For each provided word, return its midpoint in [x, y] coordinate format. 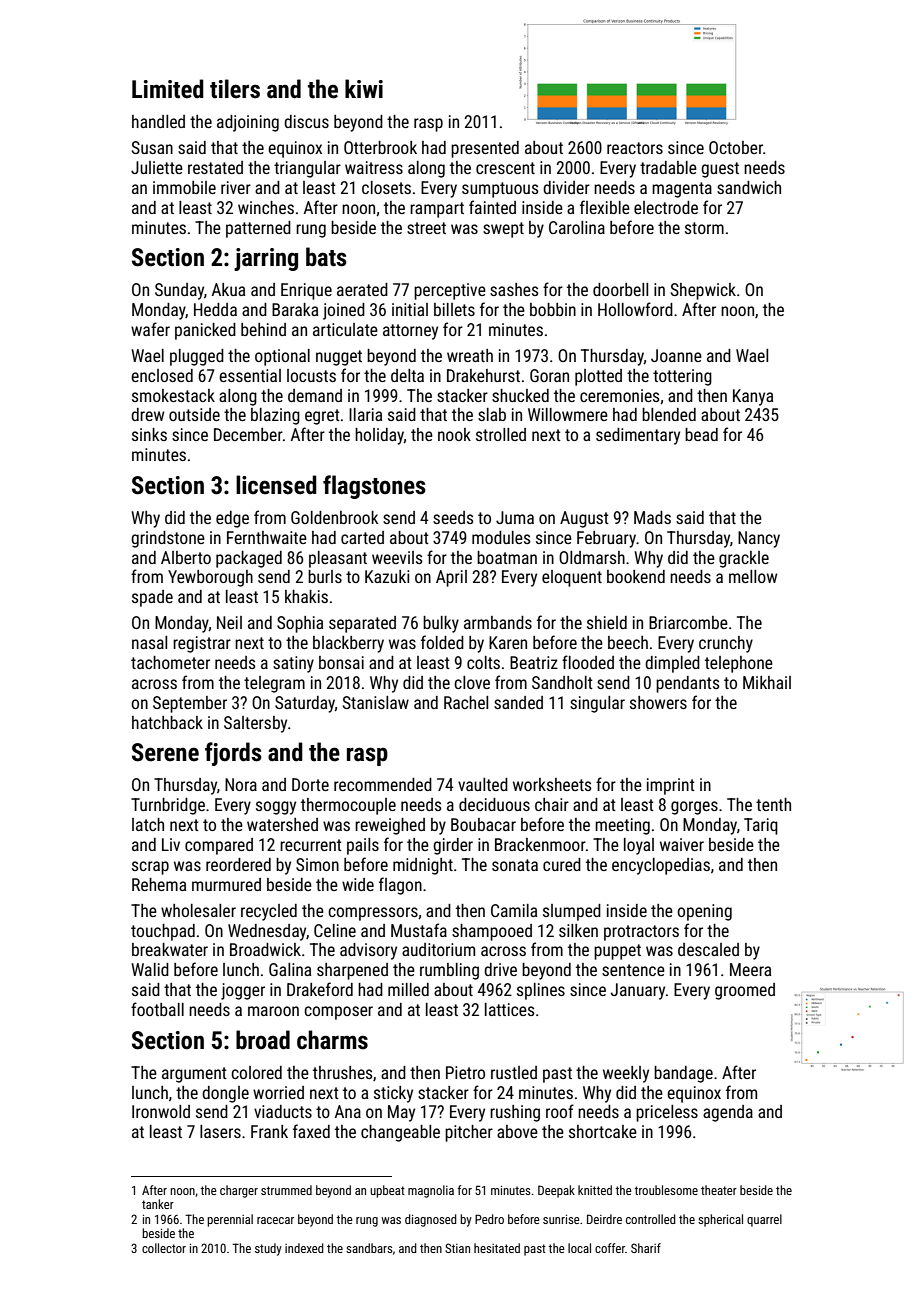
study [268, 1249]
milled [408, 989]
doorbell [620, 289]
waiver [682, 844]
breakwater [170, 949]
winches [266, 207]
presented [485, 149]
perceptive [450, 291]
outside [194, 414]
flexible [605, 207]
